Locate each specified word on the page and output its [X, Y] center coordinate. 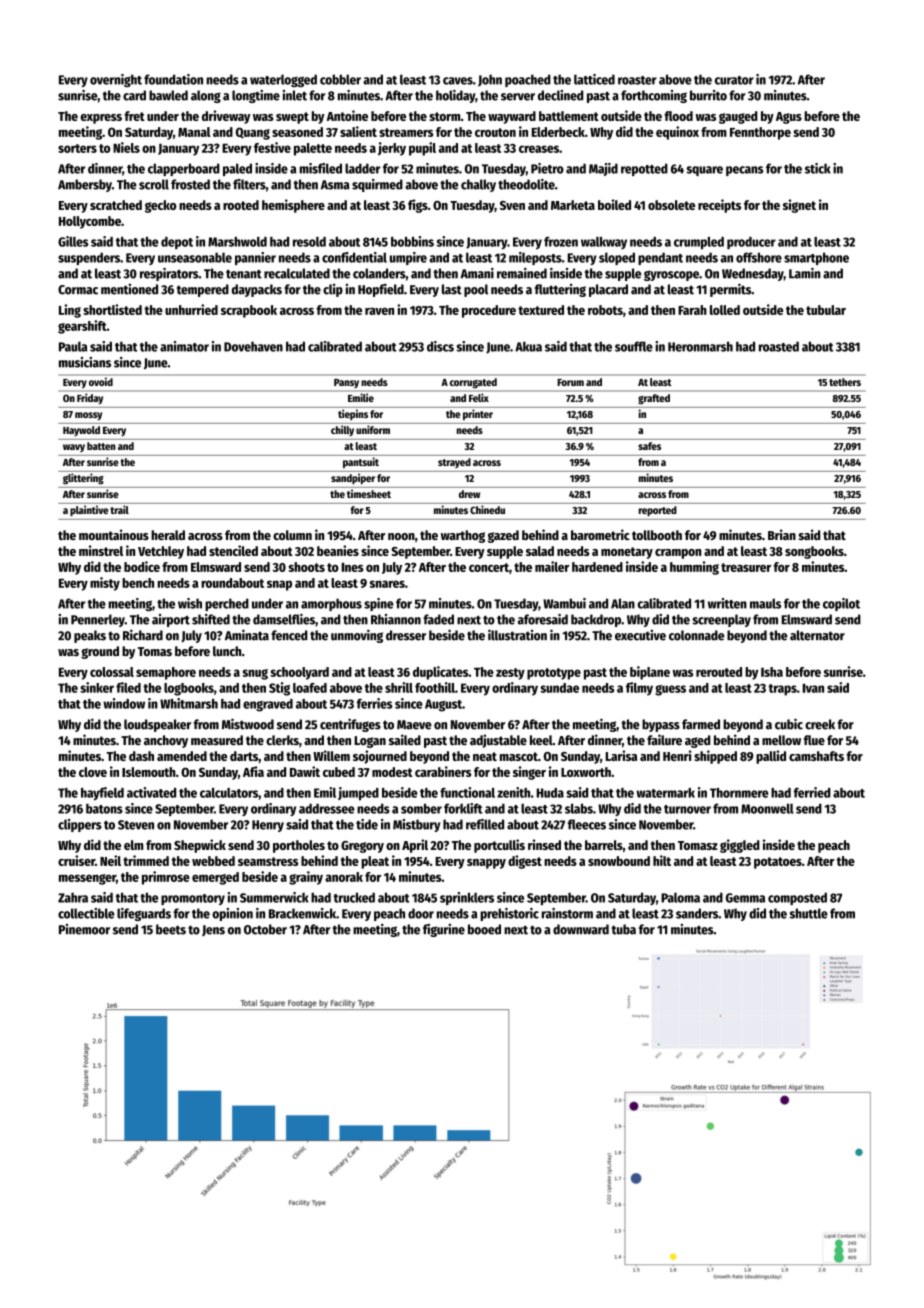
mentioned [129, 289]
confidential [354, 257]
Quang [253, 133]
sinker [97, 687]
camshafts [816, 756]
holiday [455, 96]
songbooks [814, 552]
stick [818, 168]
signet [799, 206]
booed [484, 929]
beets [171, 929]
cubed [339, 772]
